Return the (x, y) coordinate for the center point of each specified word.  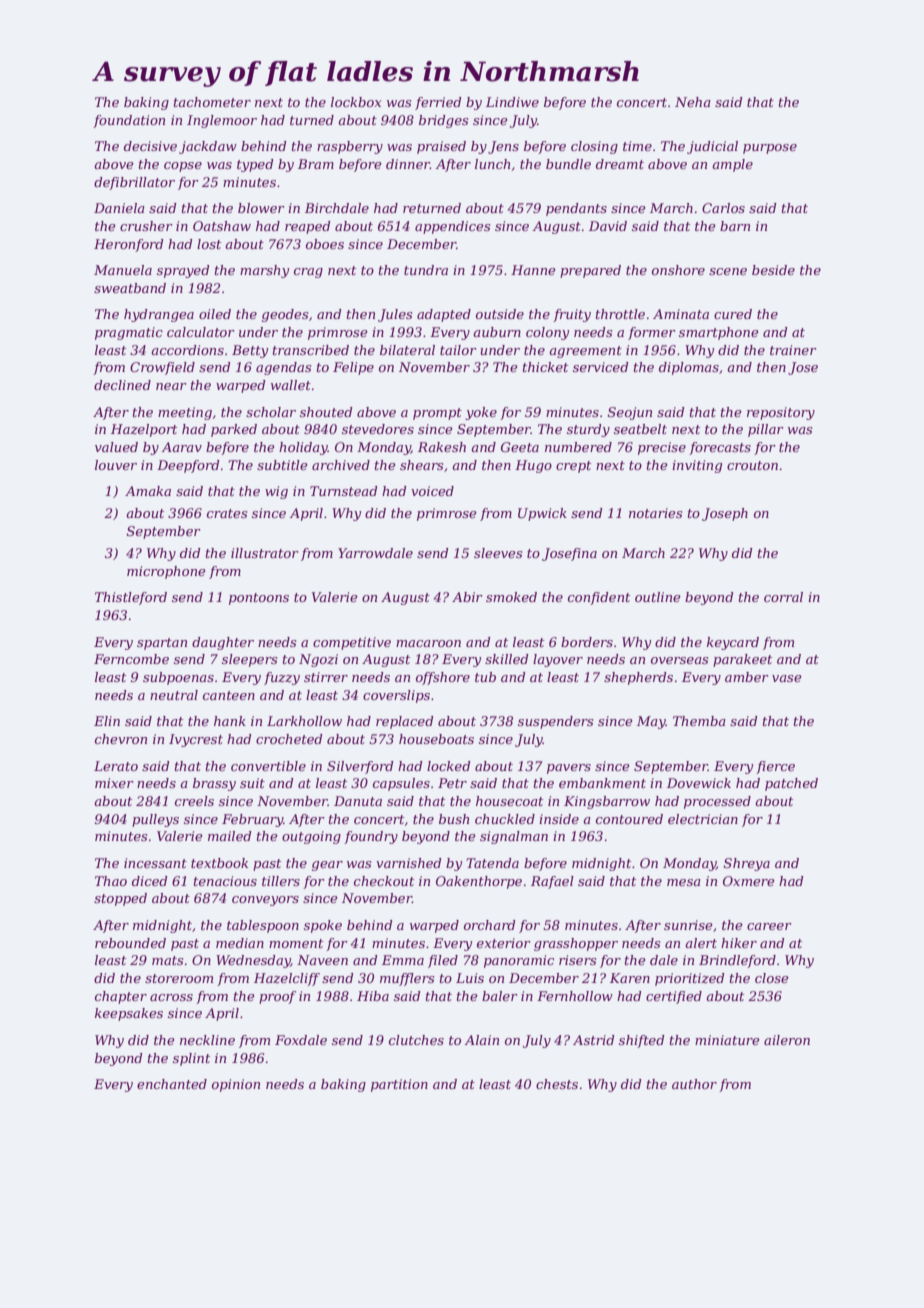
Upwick (542, 514)
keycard (733, 643)
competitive (352, 643)
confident (599, 598)
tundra (426, 270)
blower (261, 208)
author (694, 1084)
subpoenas (178, 678)
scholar (271, 412)
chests (557, 1084)
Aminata (681, 314)
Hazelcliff (287, 979)
